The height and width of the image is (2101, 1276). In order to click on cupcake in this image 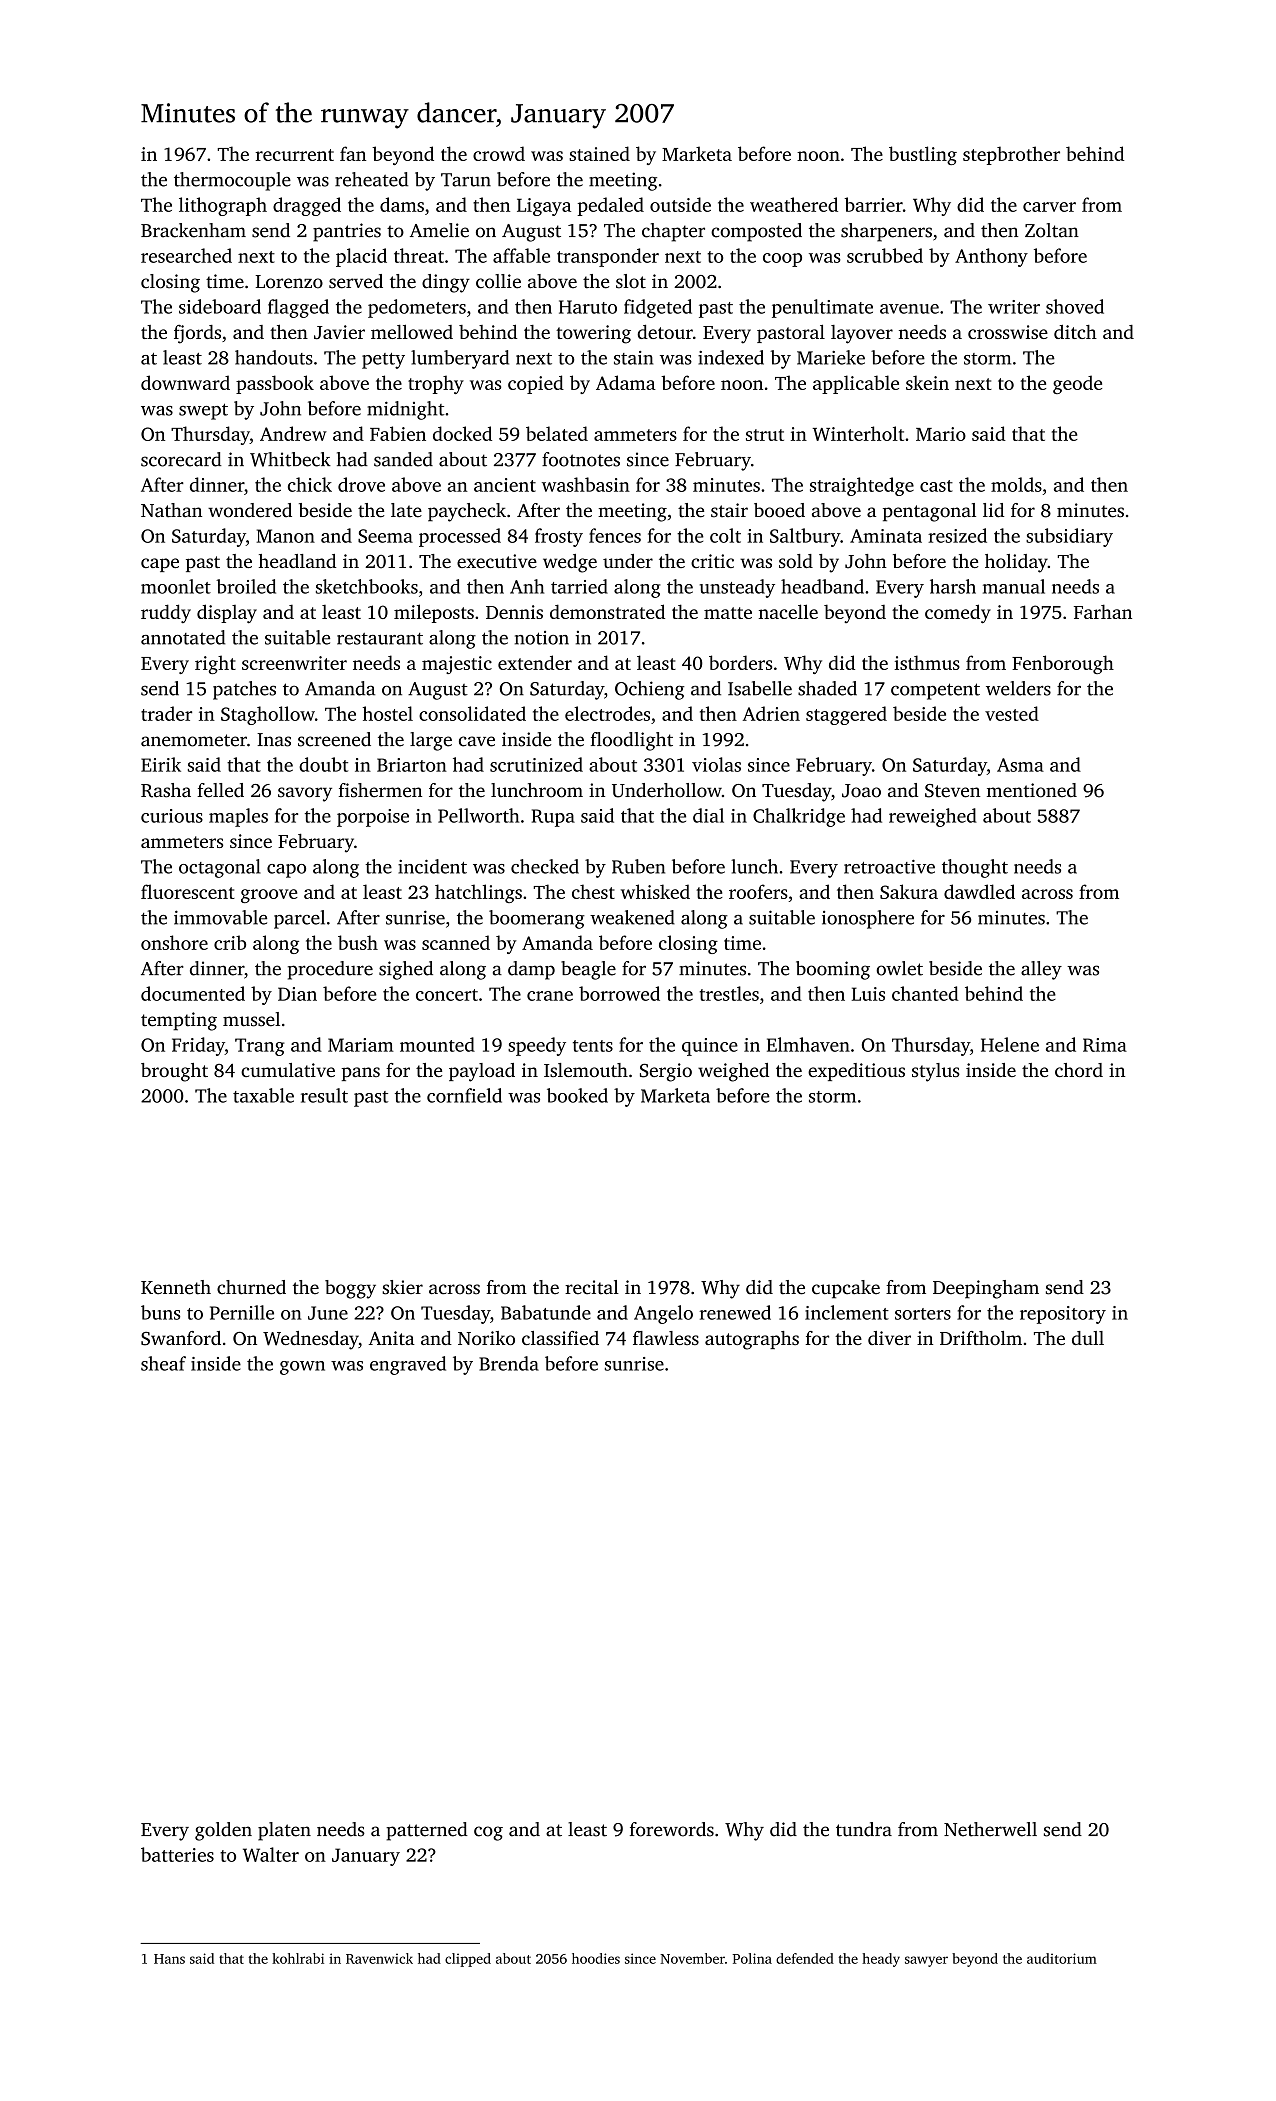, I will do `click(846, 1289)`.
